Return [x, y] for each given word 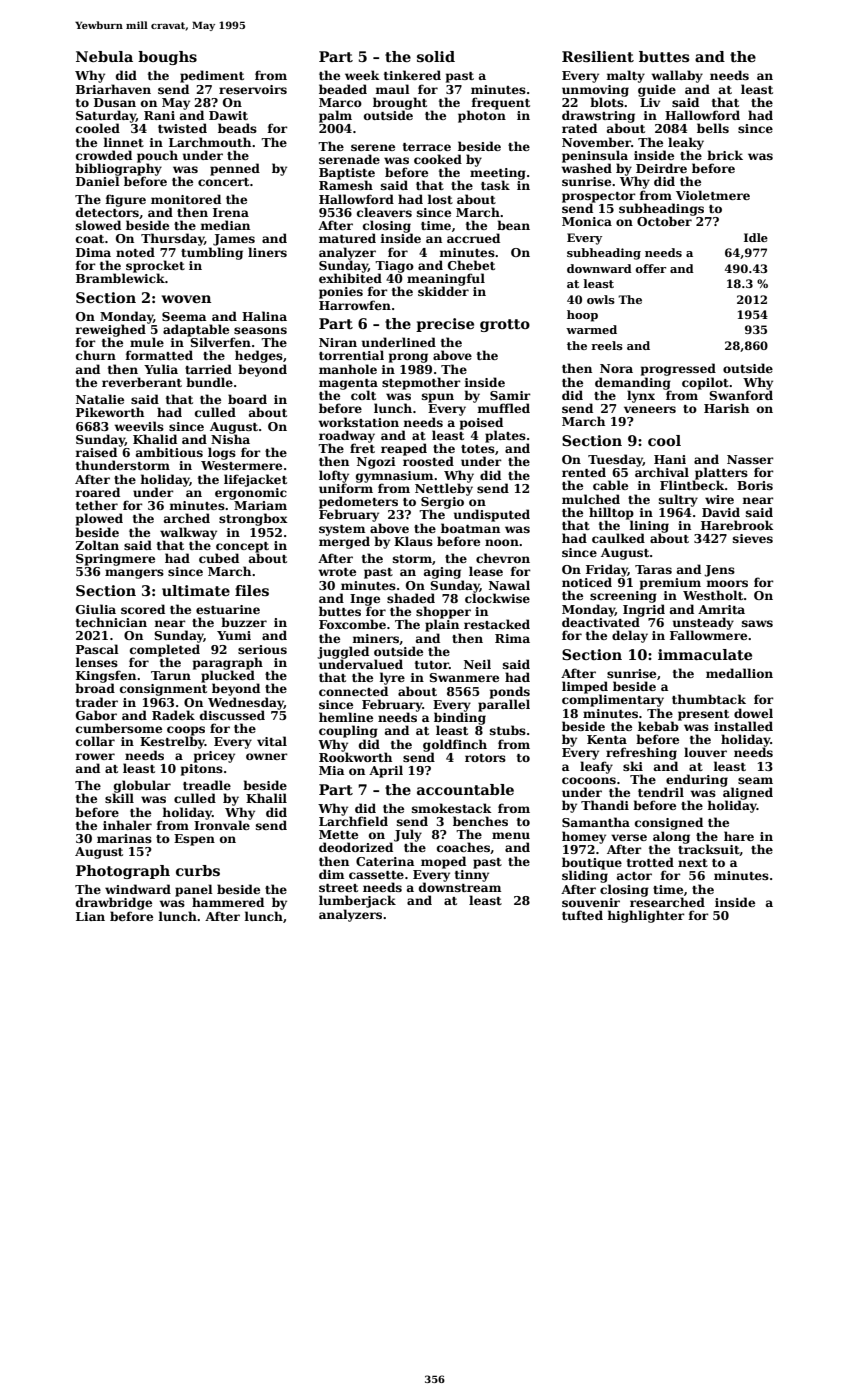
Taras [653, 569]
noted [135, 252]
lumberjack [357, 901]
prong [408, 358]
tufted [582, 915]
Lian [90, 916]
